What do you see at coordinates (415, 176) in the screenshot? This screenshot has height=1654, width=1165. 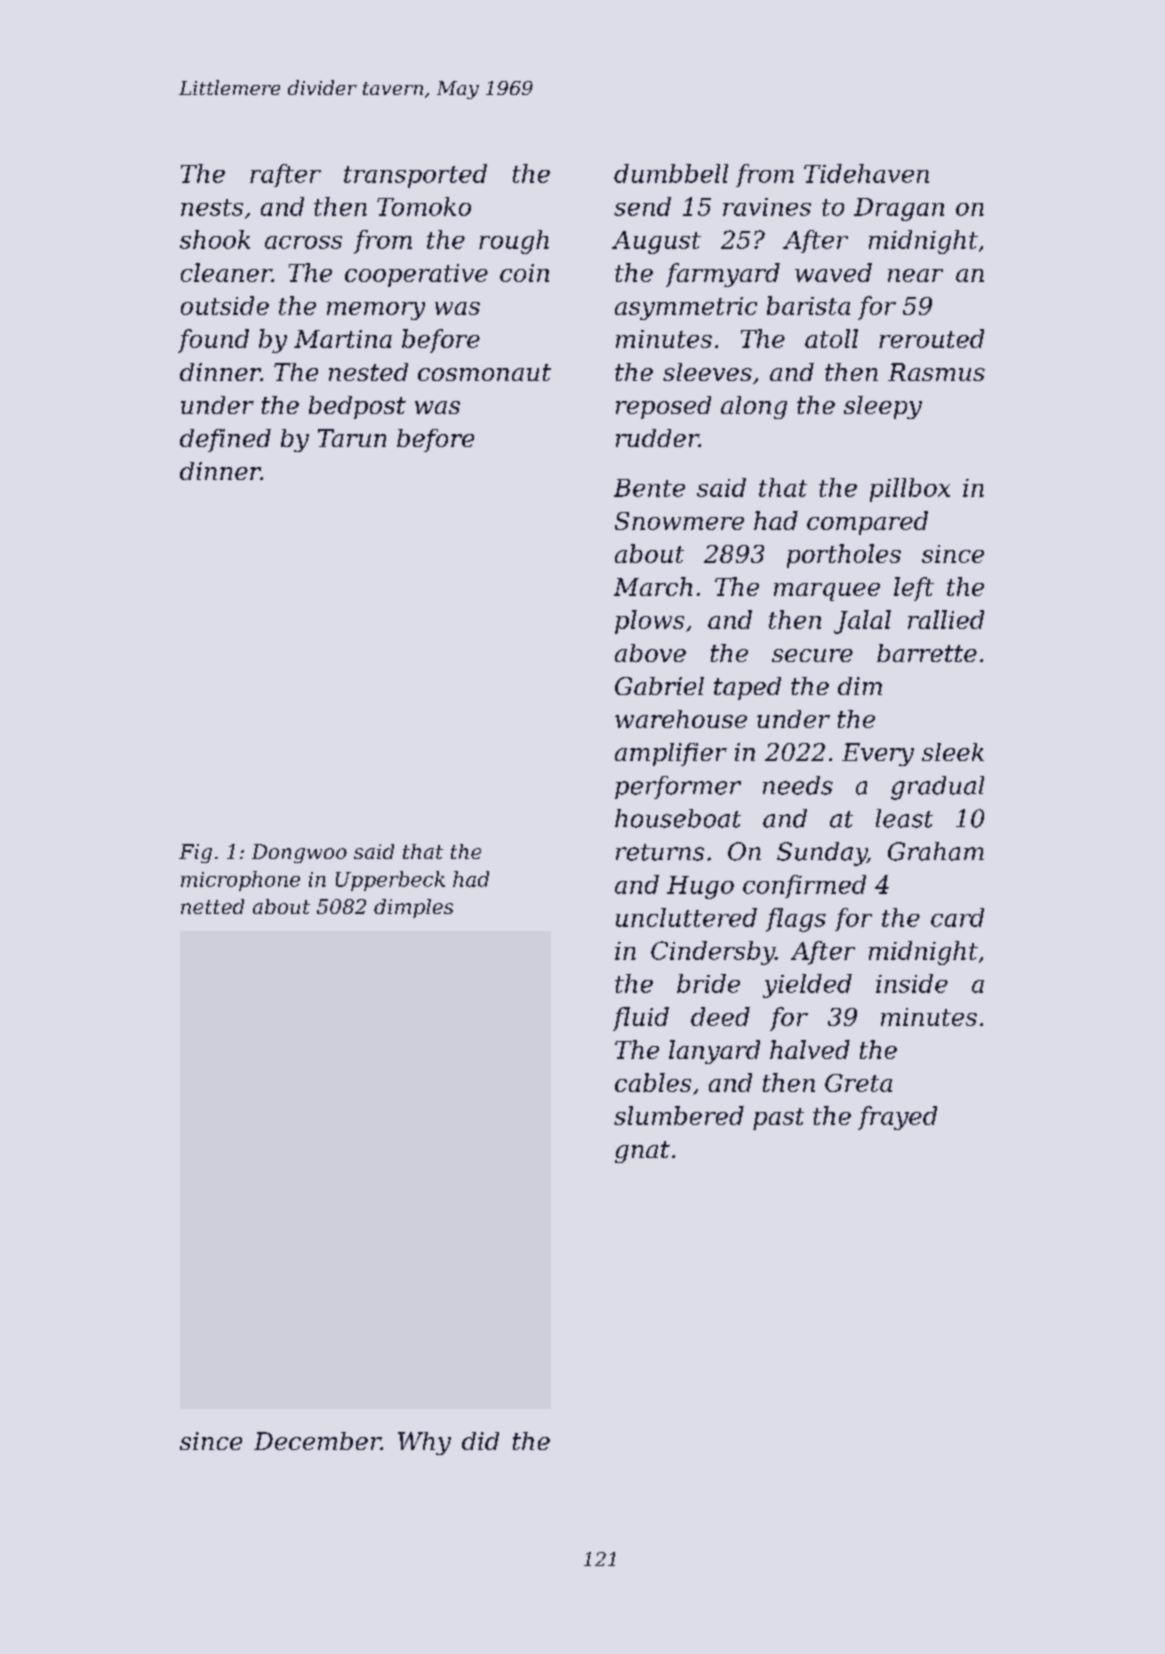 I see `transported` at bounding box center [415, 176].
